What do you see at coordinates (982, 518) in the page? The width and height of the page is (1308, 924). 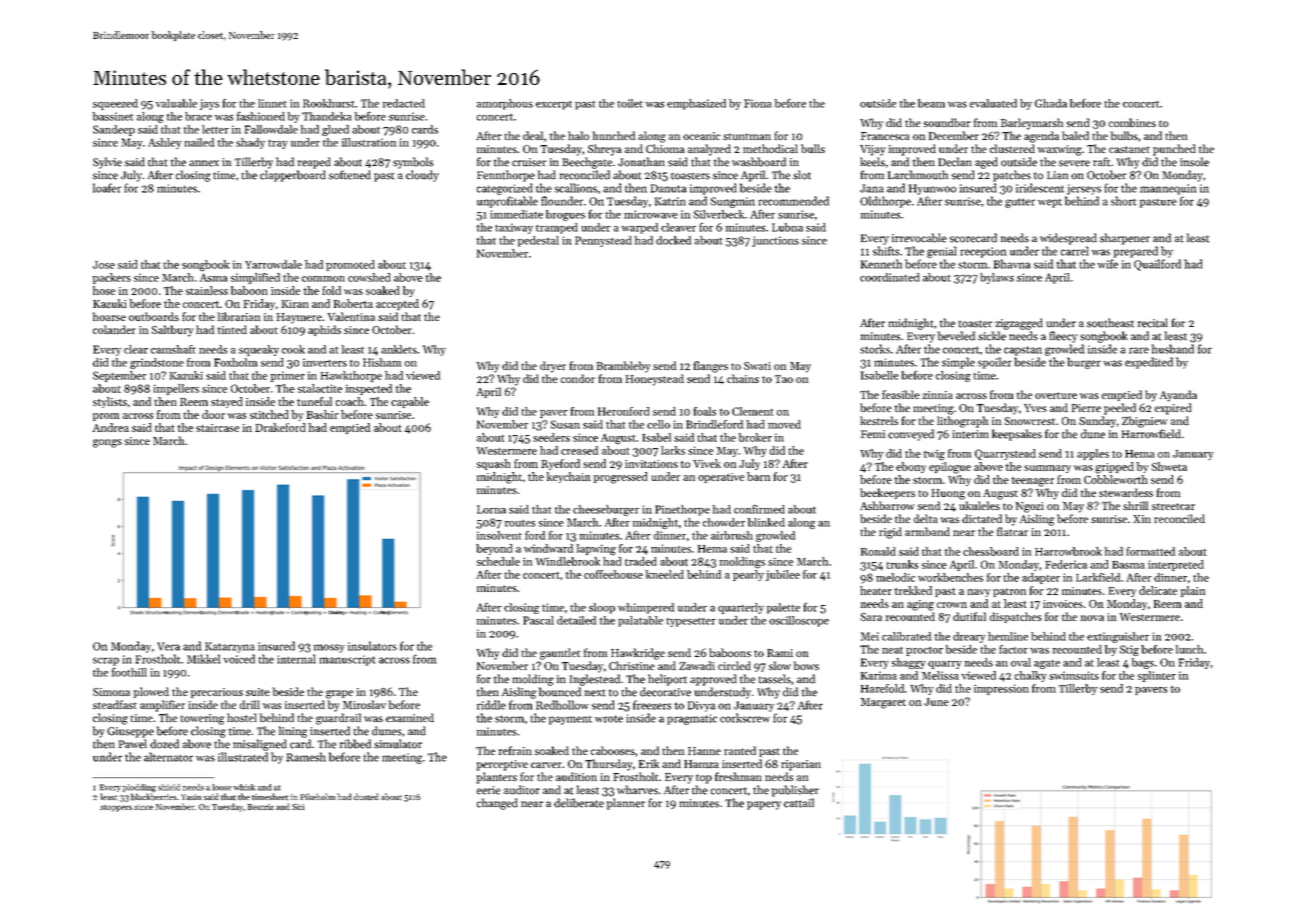 I see `dictated` at bounding box center [982, 518].
